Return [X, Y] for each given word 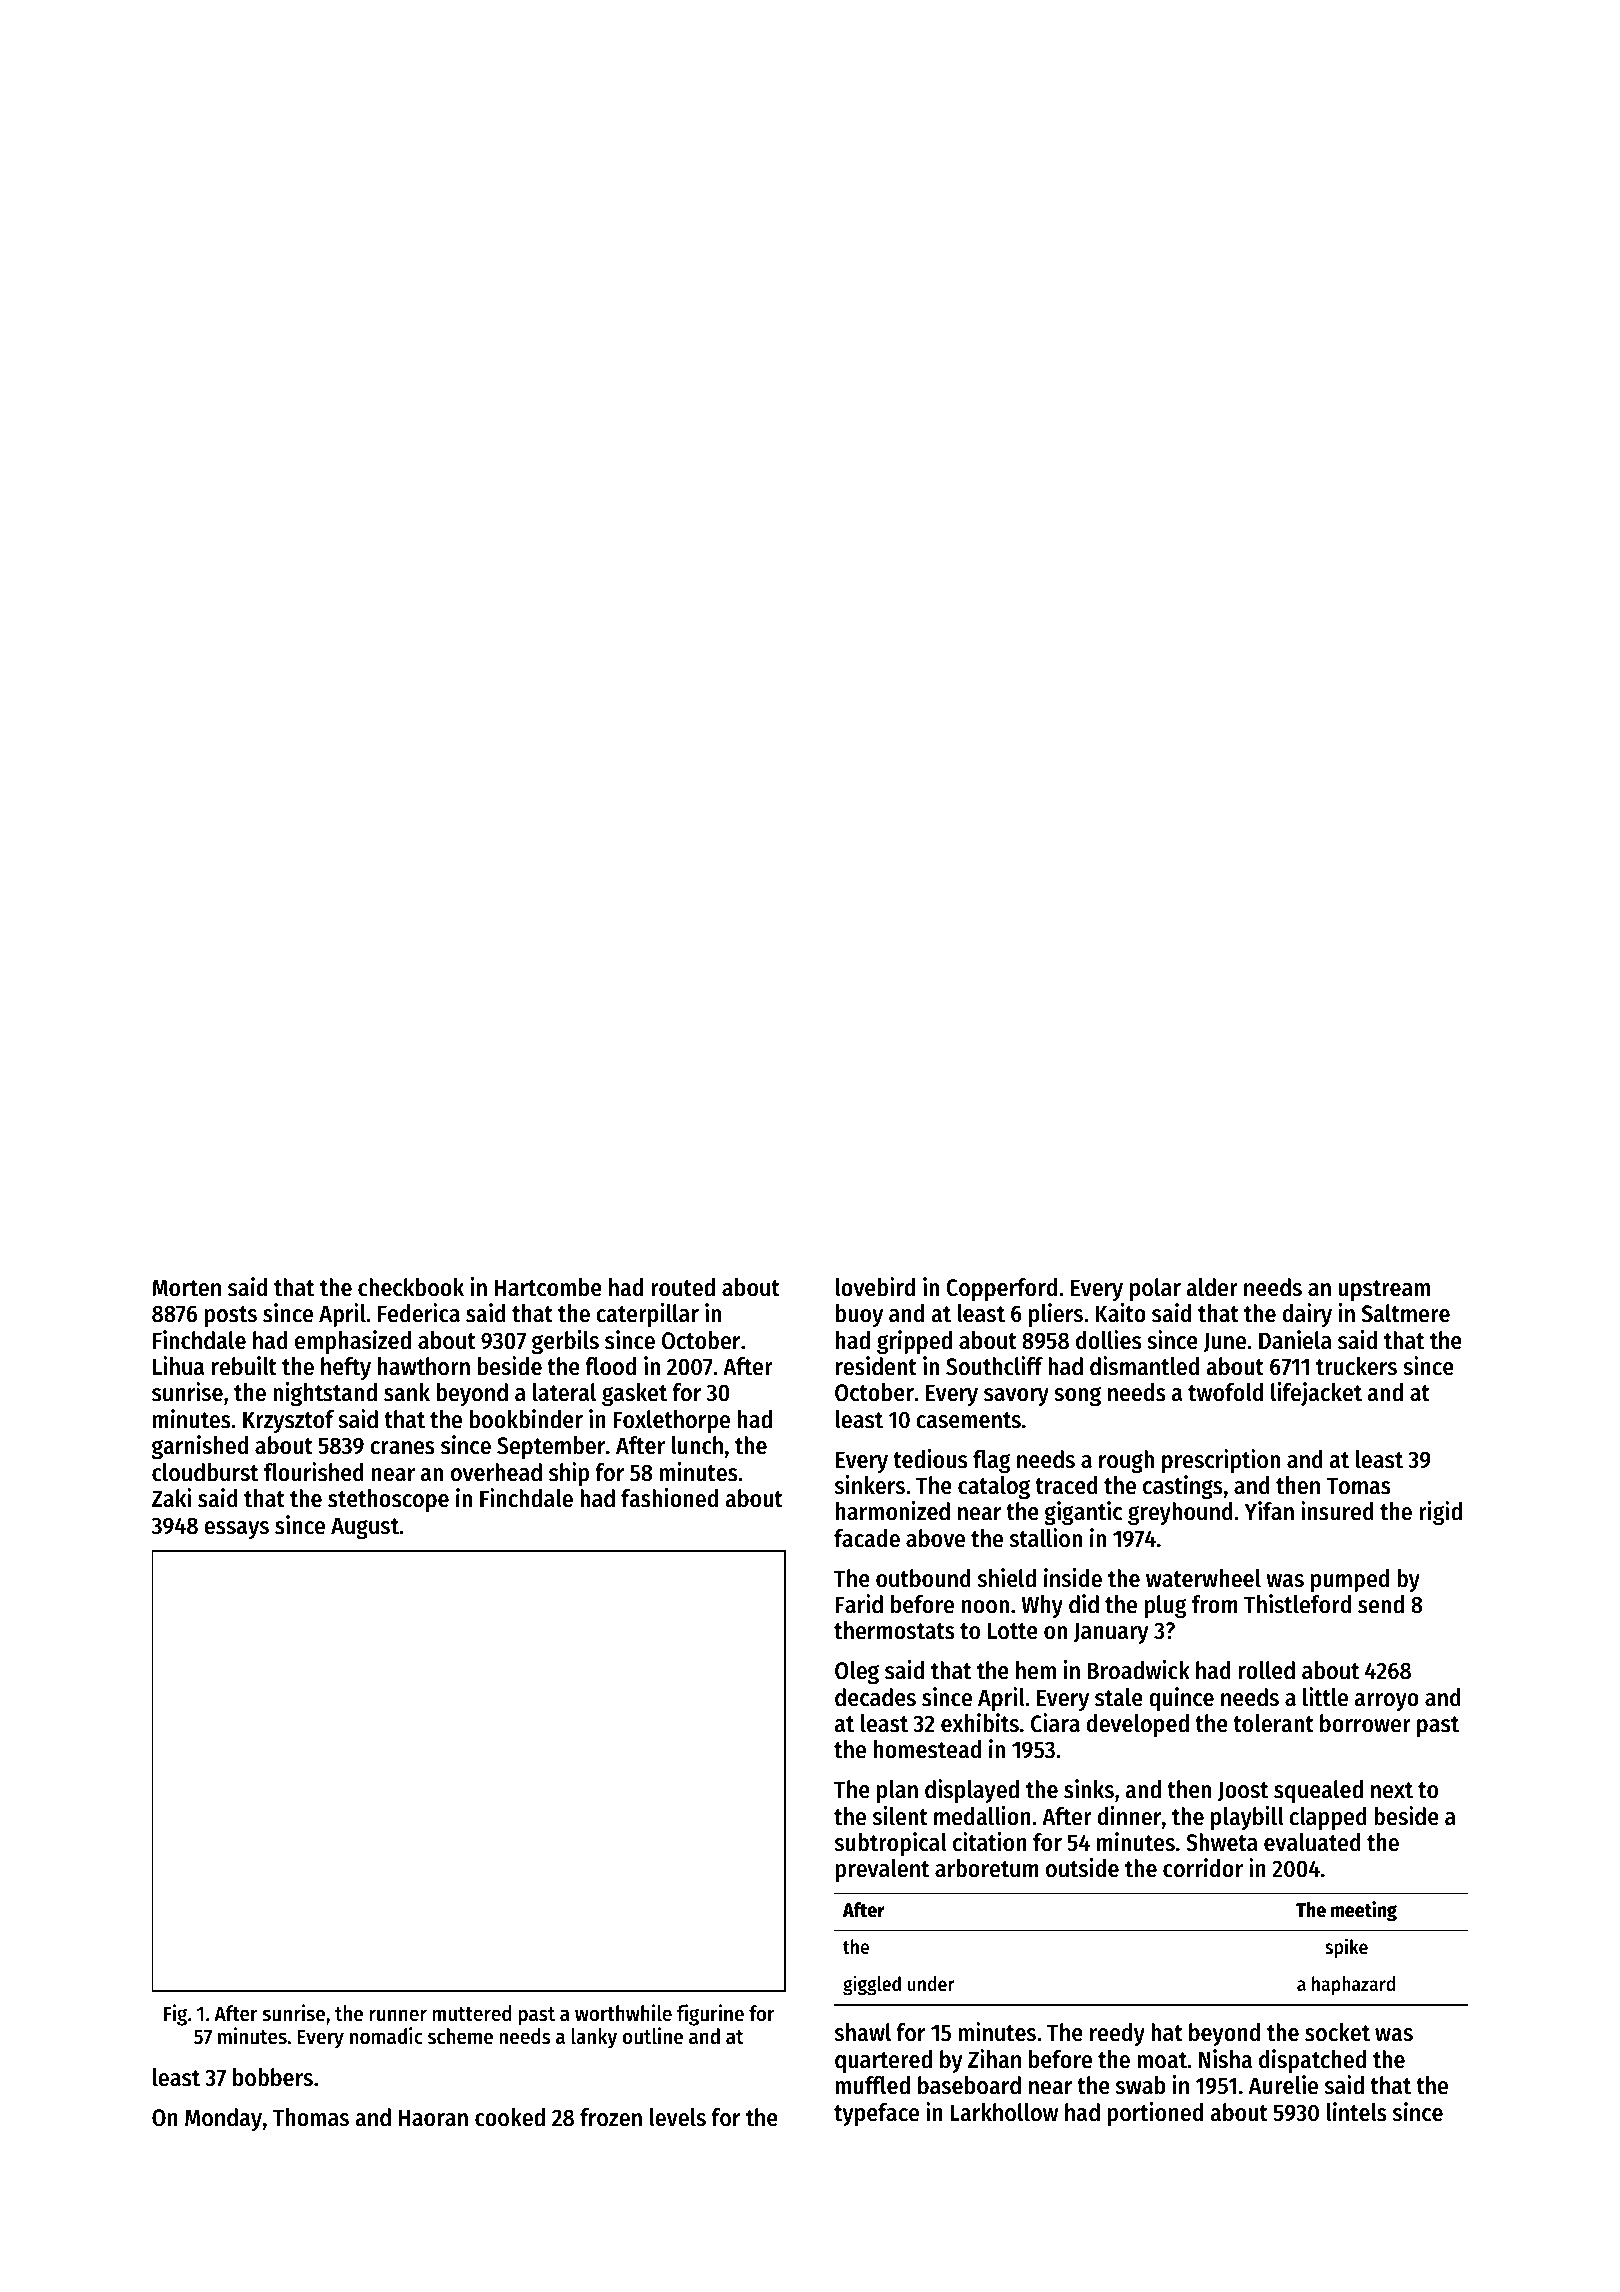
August [365, 1528]
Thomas [311, 2117]
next [1392, 1790]
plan [897, 1791]
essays [236, 1530]
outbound [923, 1578]
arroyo [1387, 1702]
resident [876, 1366]
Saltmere [1406, 1313]
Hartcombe [548, 1287]
